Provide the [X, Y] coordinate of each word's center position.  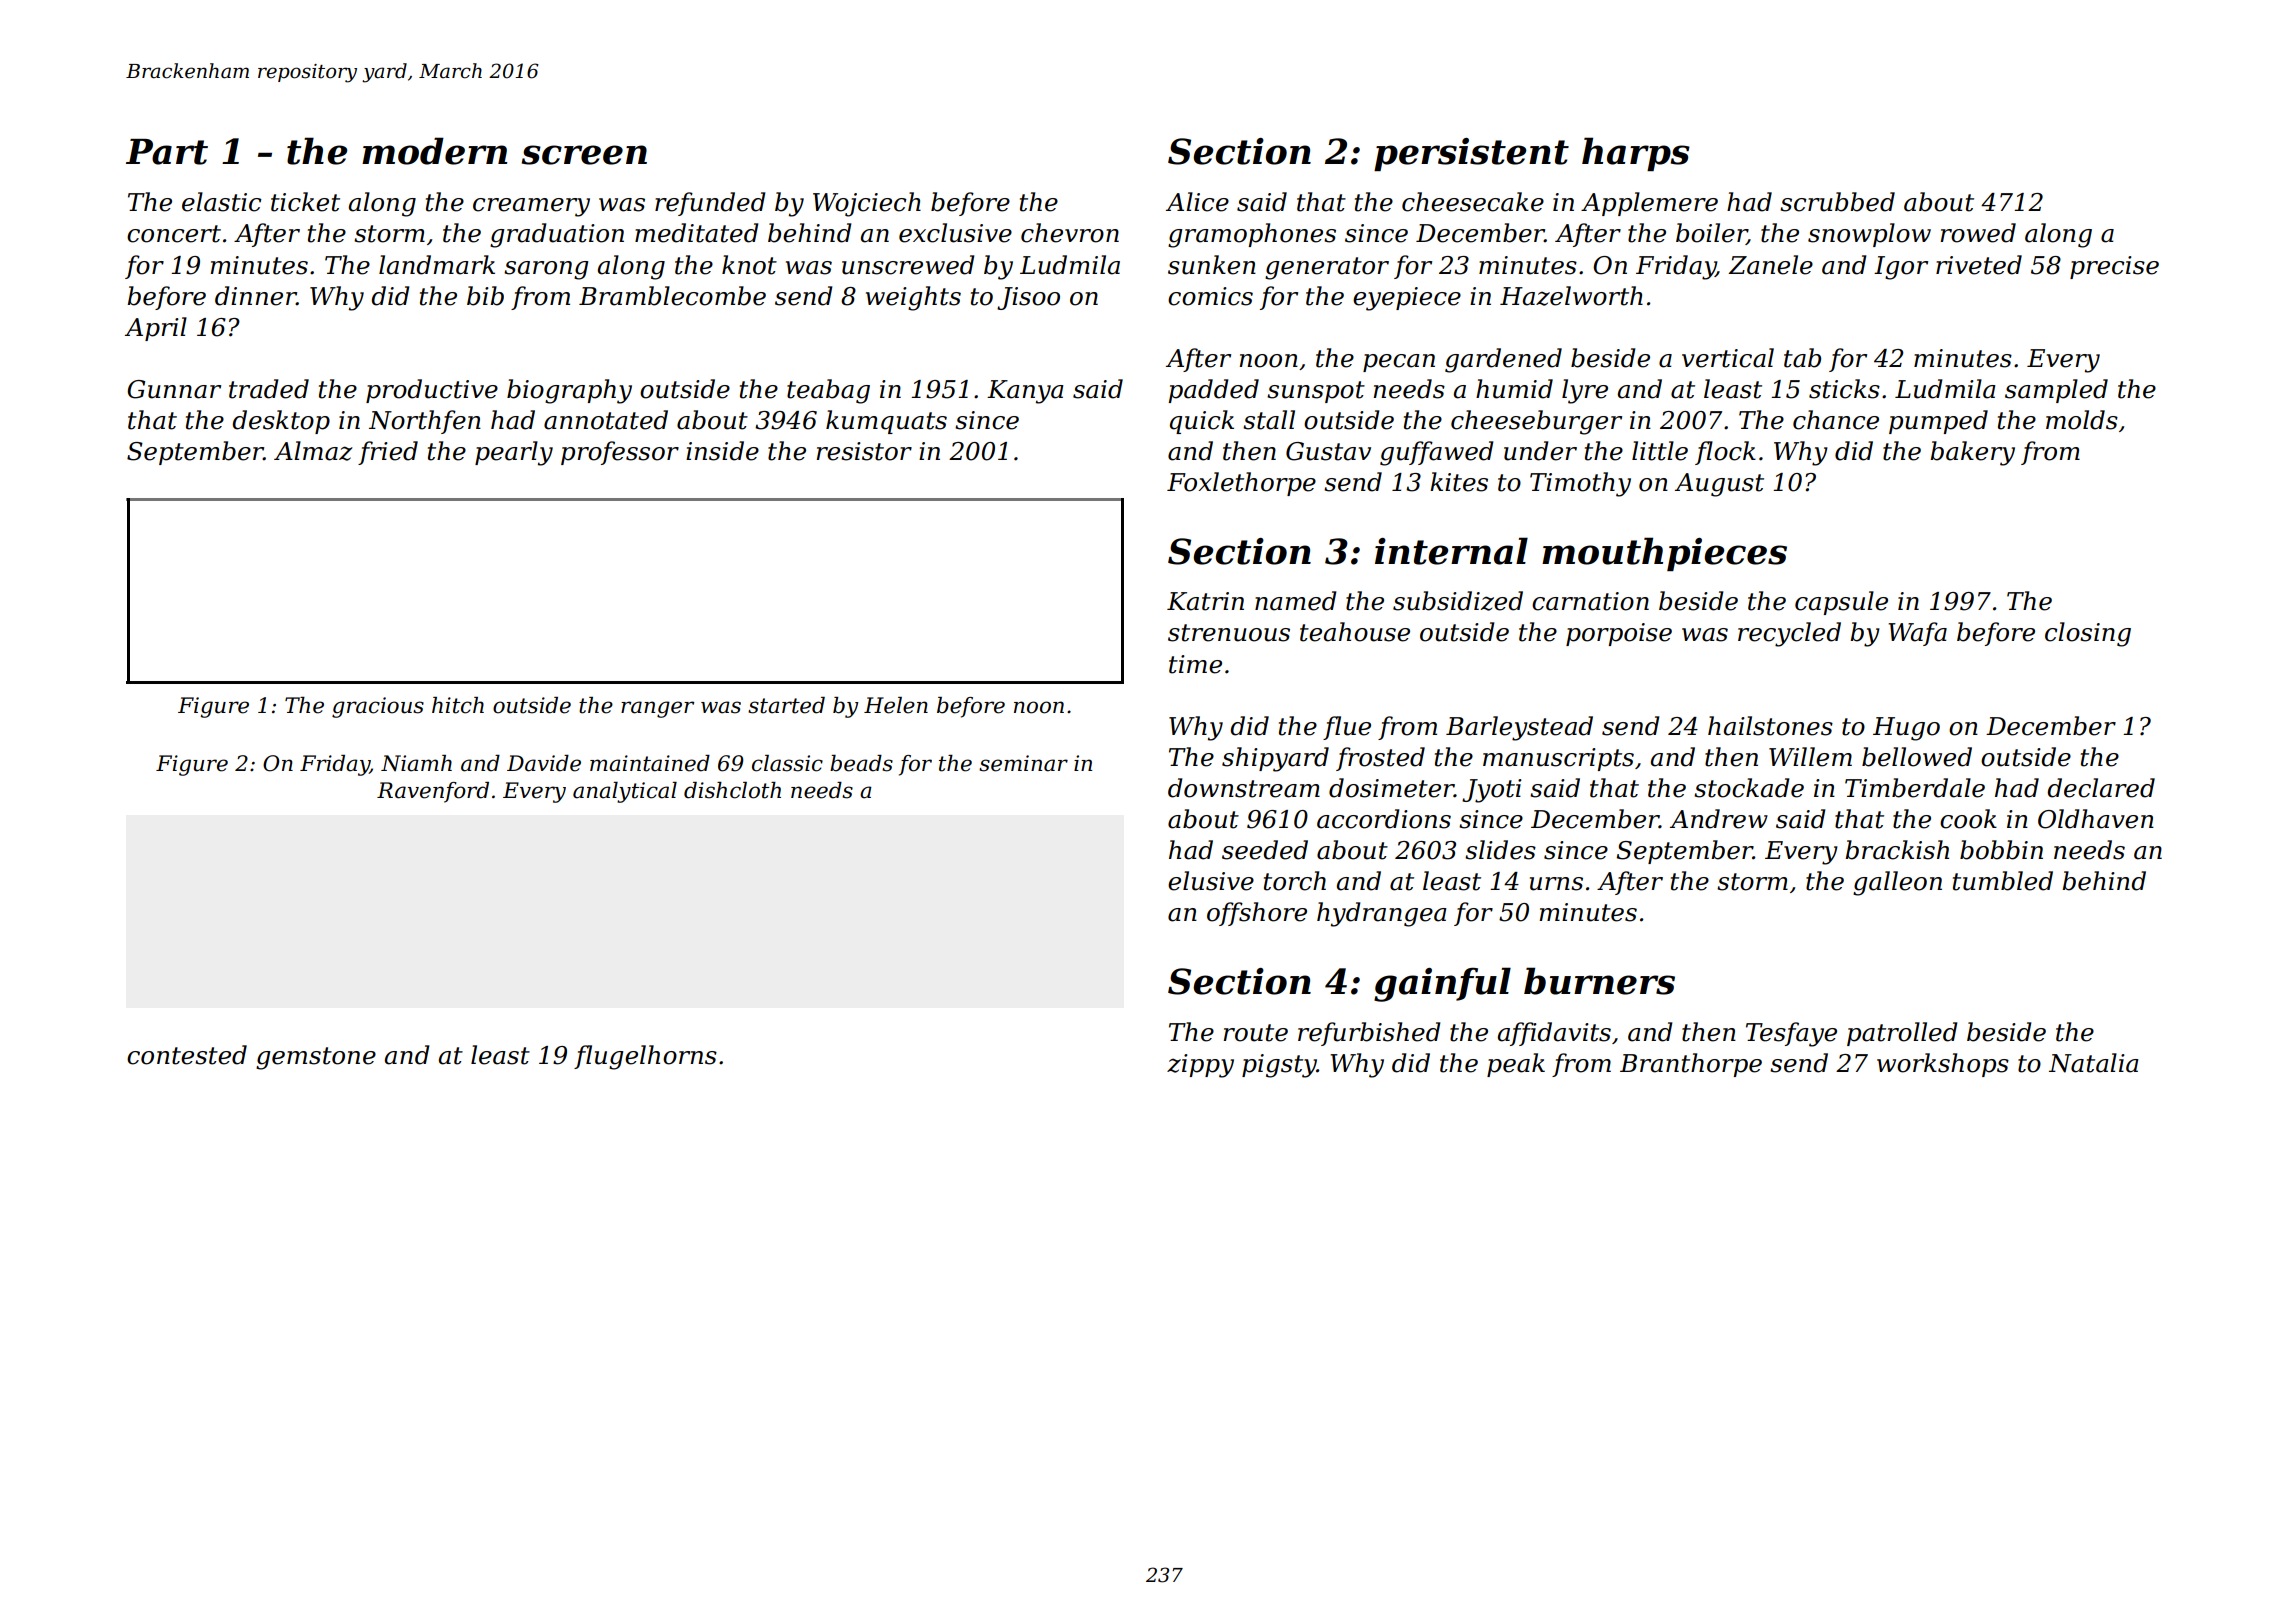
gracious [378, 707]
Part [167, 152]
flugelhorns [645, 1057]
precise [2114, 267]
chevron [1070, 233]
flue [1347, 728]
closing [2088, 634]
